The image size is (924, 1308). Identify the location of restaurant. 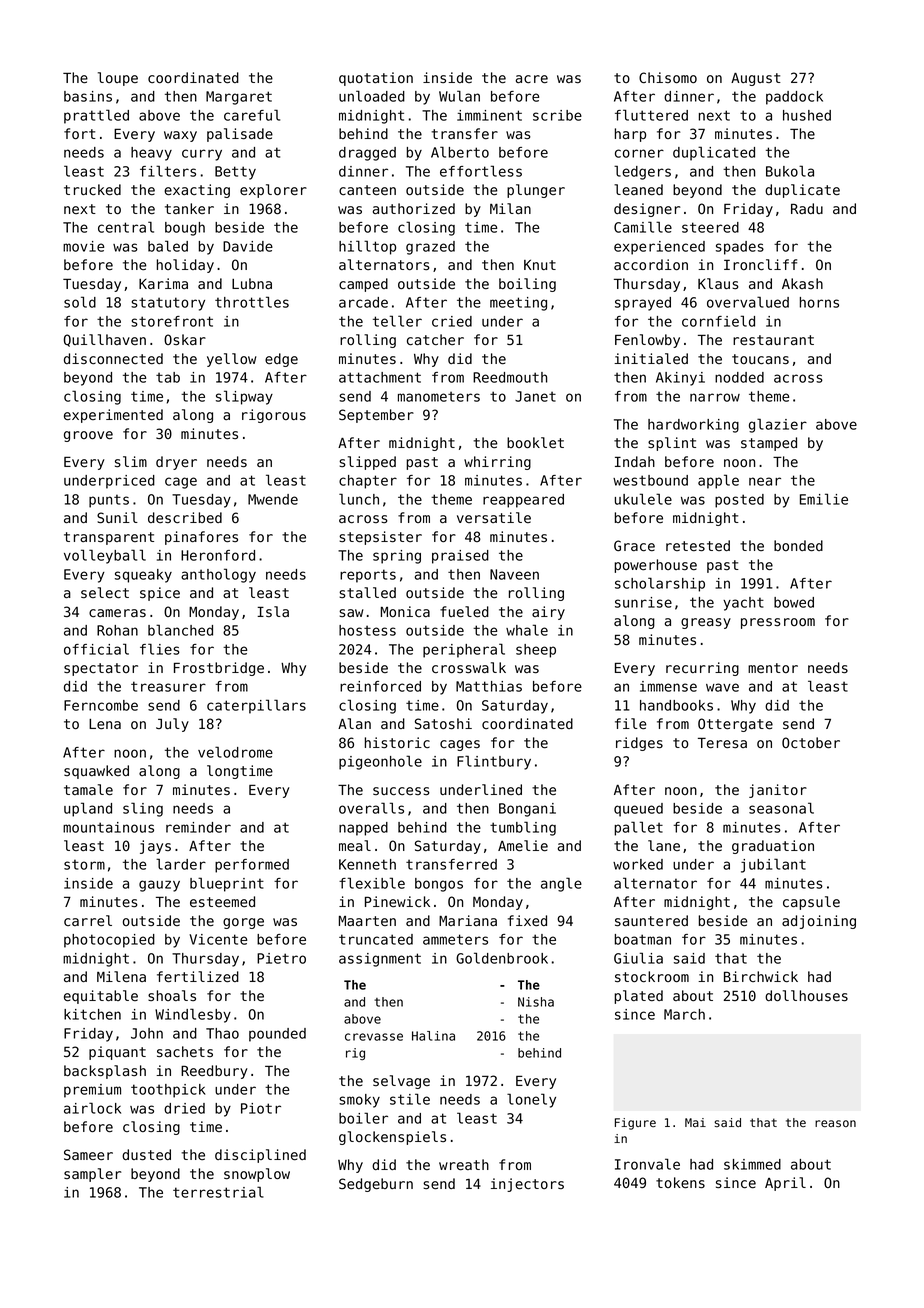
(773, 340).
